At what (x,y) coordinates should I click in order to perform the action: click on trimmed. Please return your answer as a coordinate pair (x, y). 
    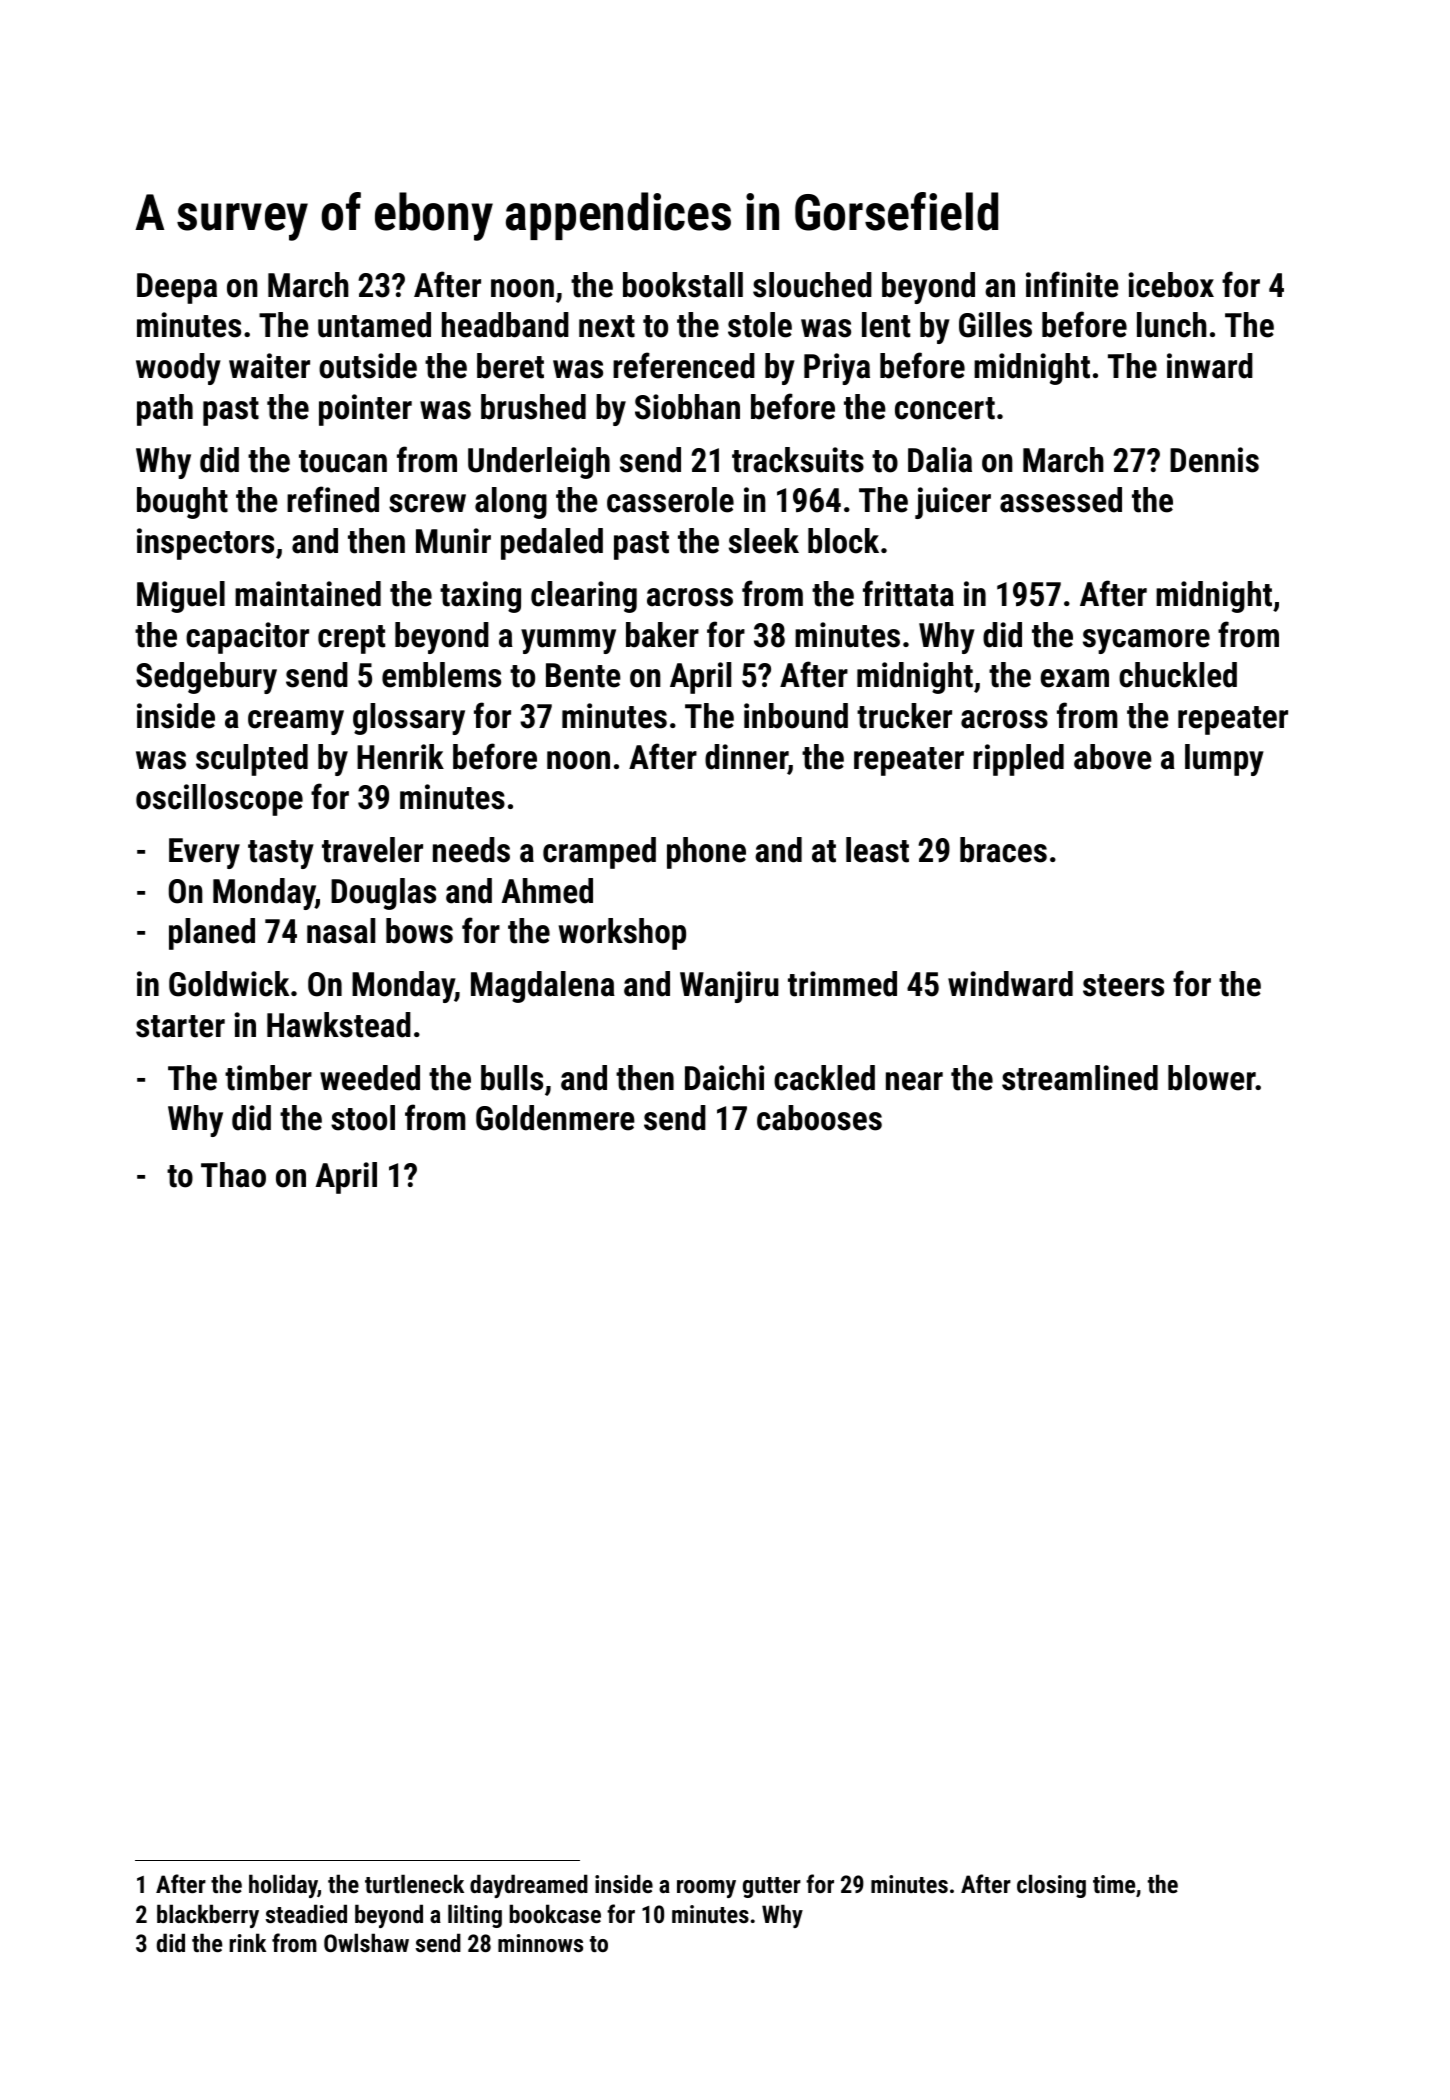
    Looking at the image, I should click on (842, 984).
